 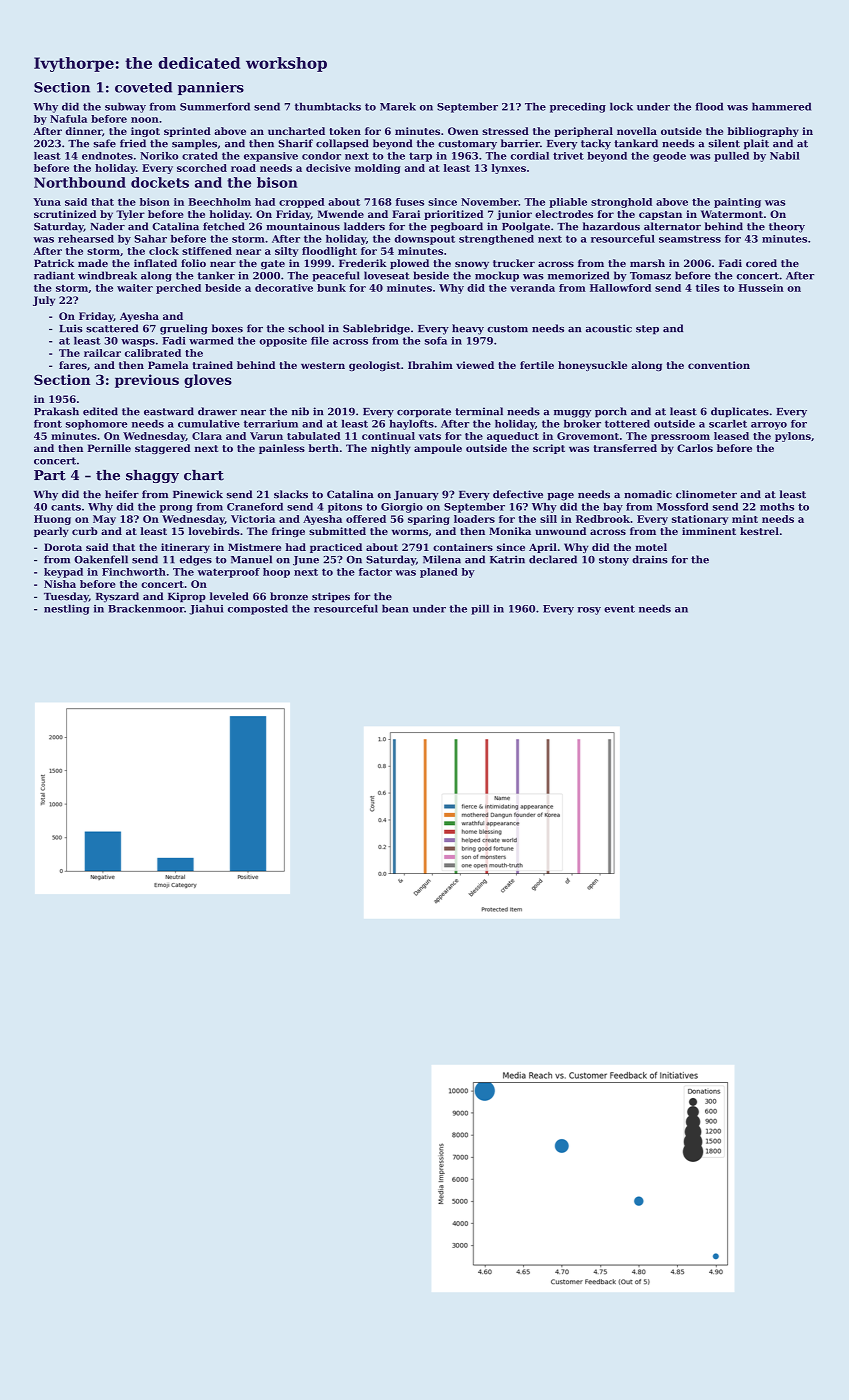 What do you see at coordinates (781, 106) in the image?
I see `hammered` at bounding box center [781, 106].
